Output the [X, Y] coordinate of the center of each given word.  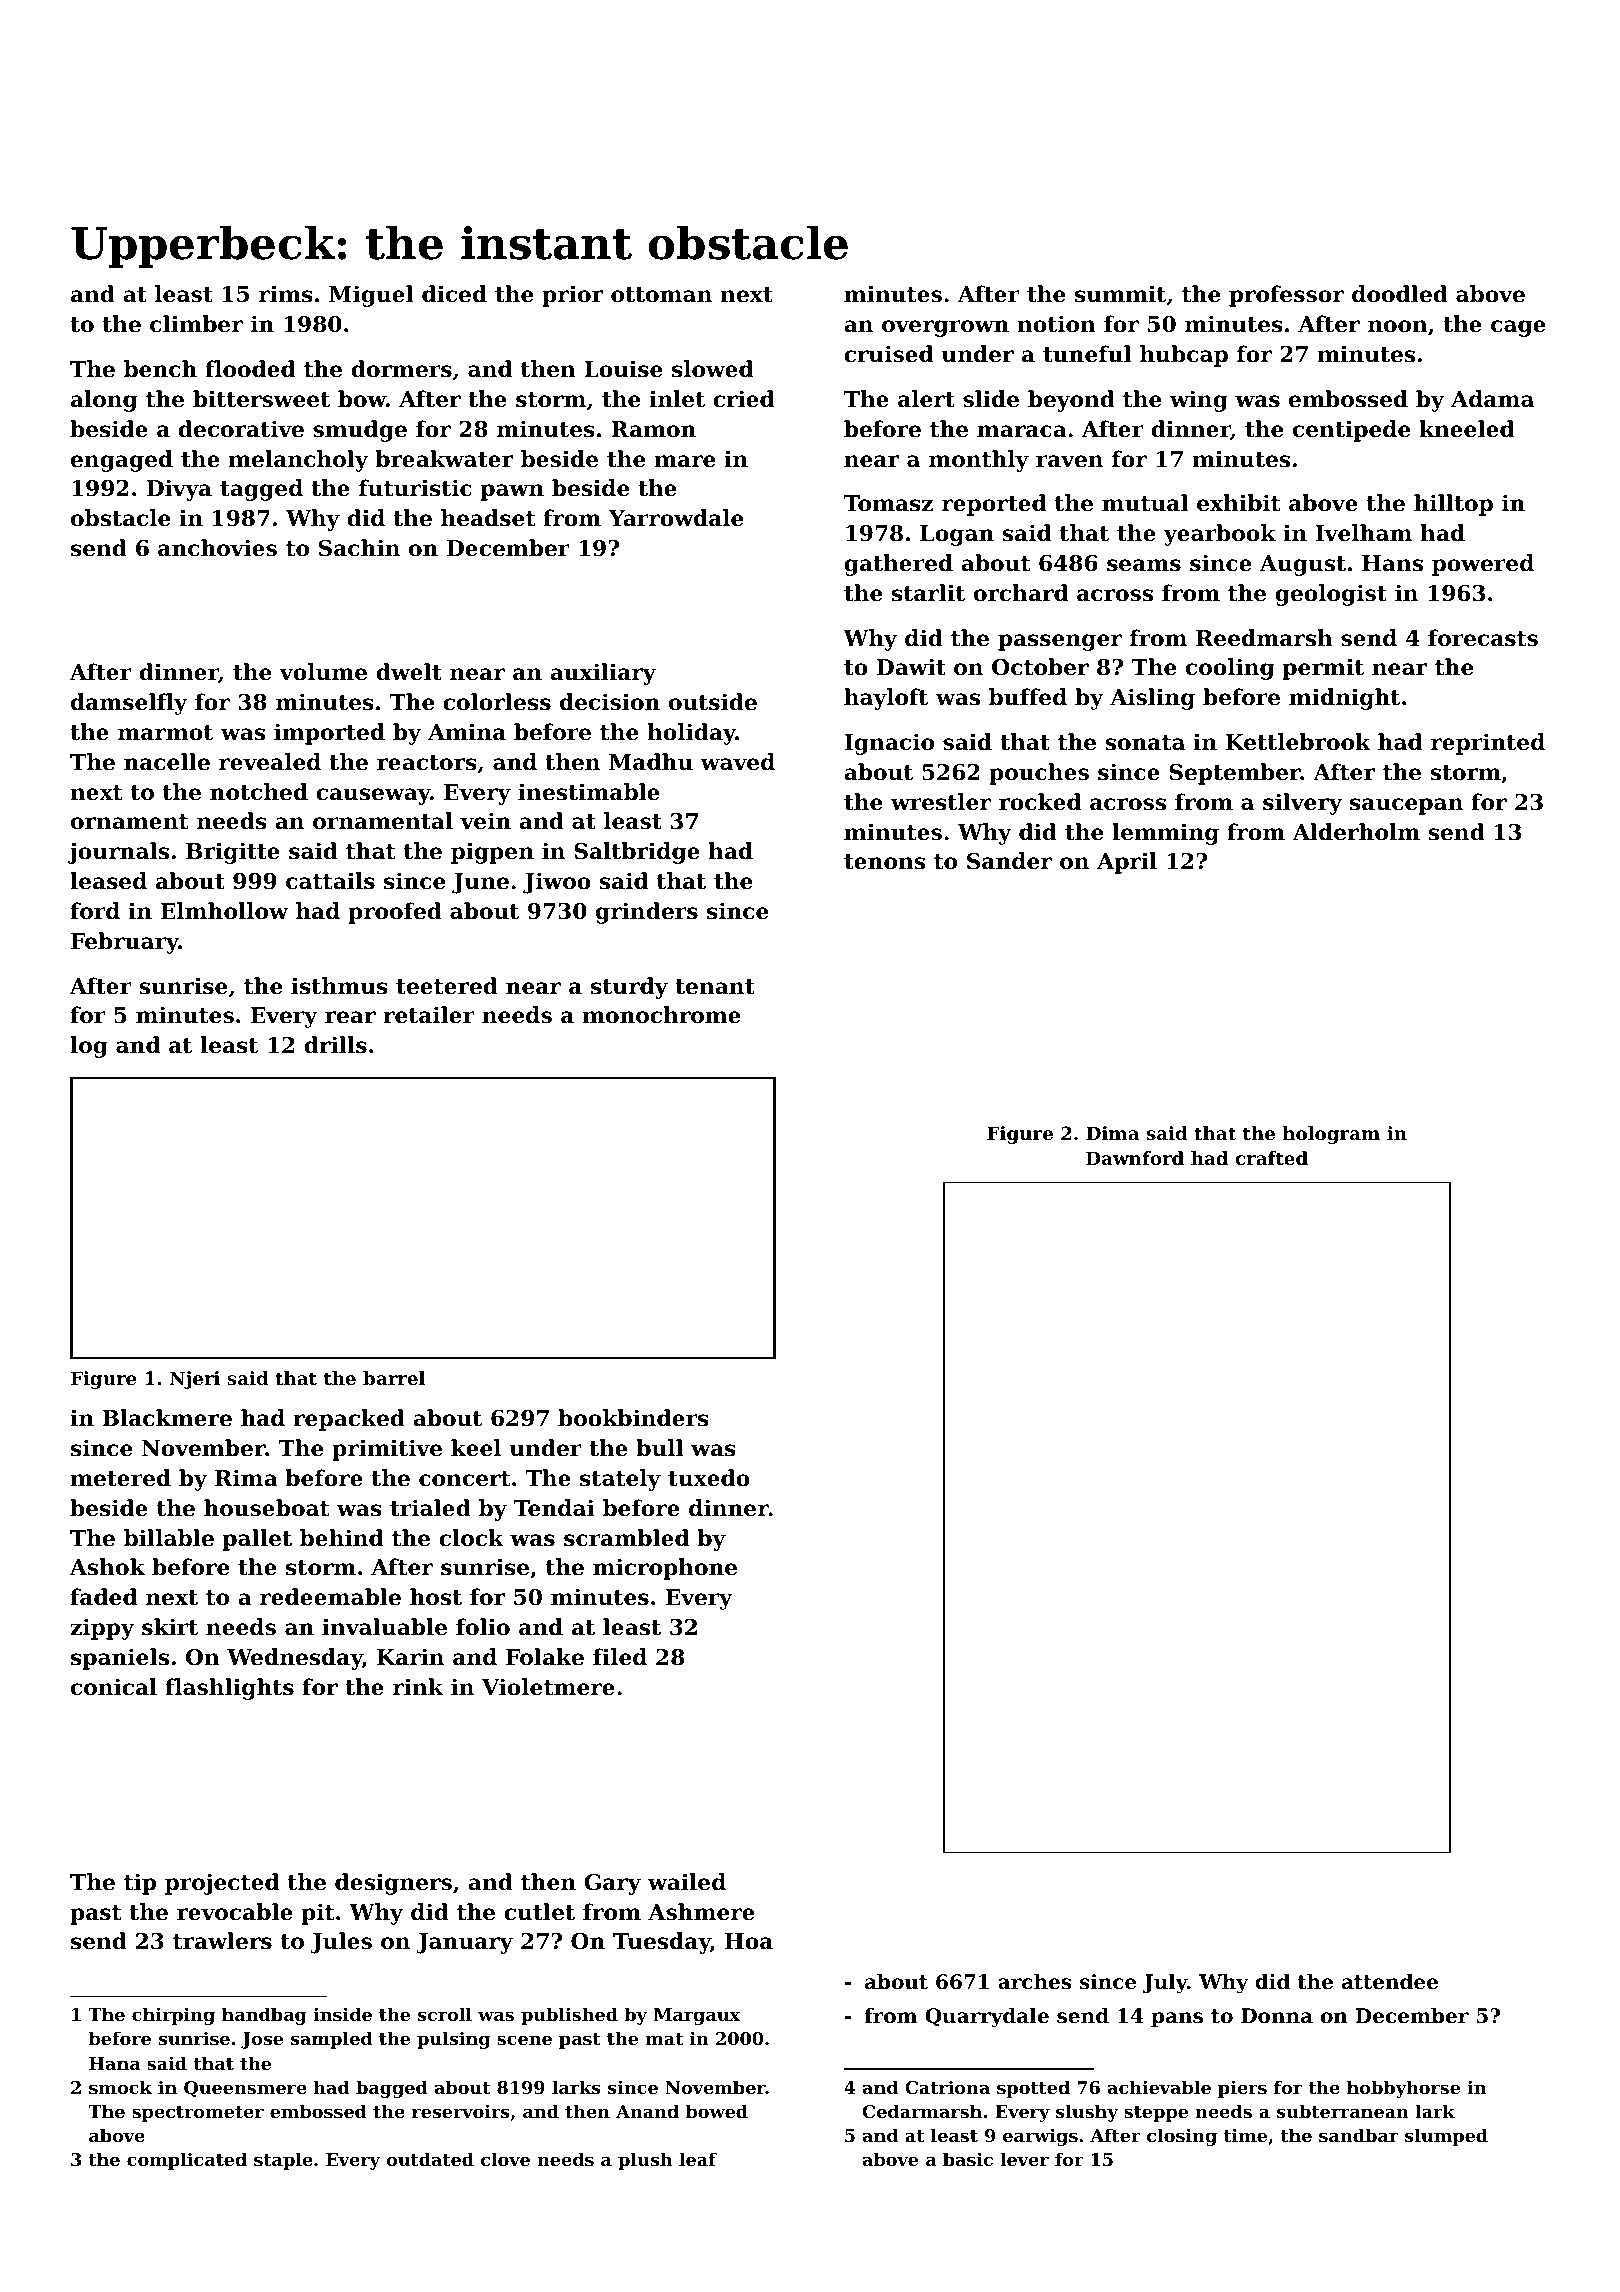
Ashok [107, 1567]
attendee [1390, 1982]
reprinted [1488, 744]
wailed [687, 1882]
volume [323, 672]
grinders [647, 913]
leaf [698, 2159]
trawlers [222, 1941]
